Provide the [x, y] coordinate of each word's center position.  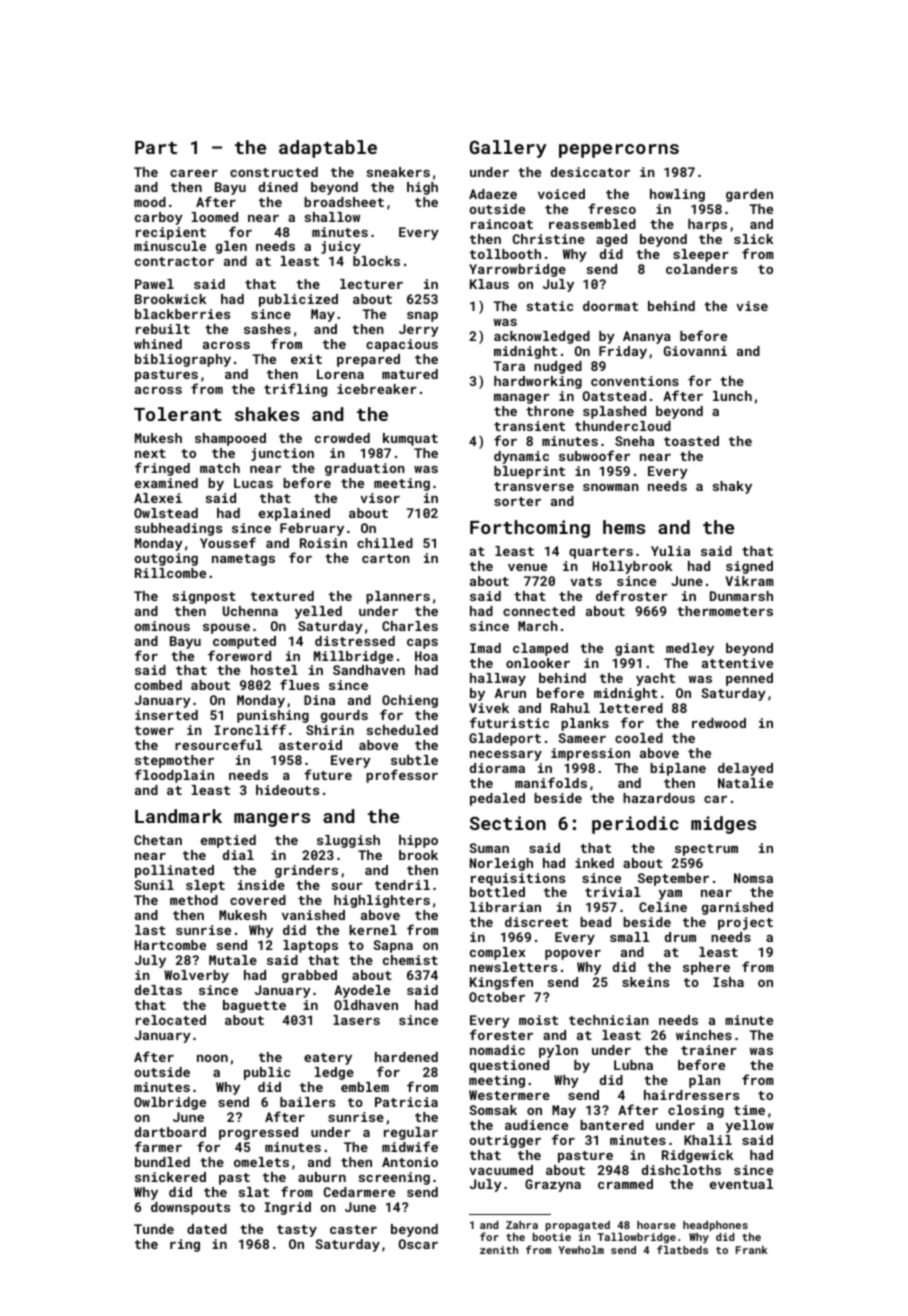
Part [156, 147]
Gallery [508, 149]
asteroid [310, 745]
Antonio [410, 1162]
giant [634, 649]
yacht [655, 679]
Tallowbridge [636, 1238]
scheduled [402, 730]
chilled [385, 543]
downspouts [190, 1208]
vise [752, 306]
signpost [204, 597]
